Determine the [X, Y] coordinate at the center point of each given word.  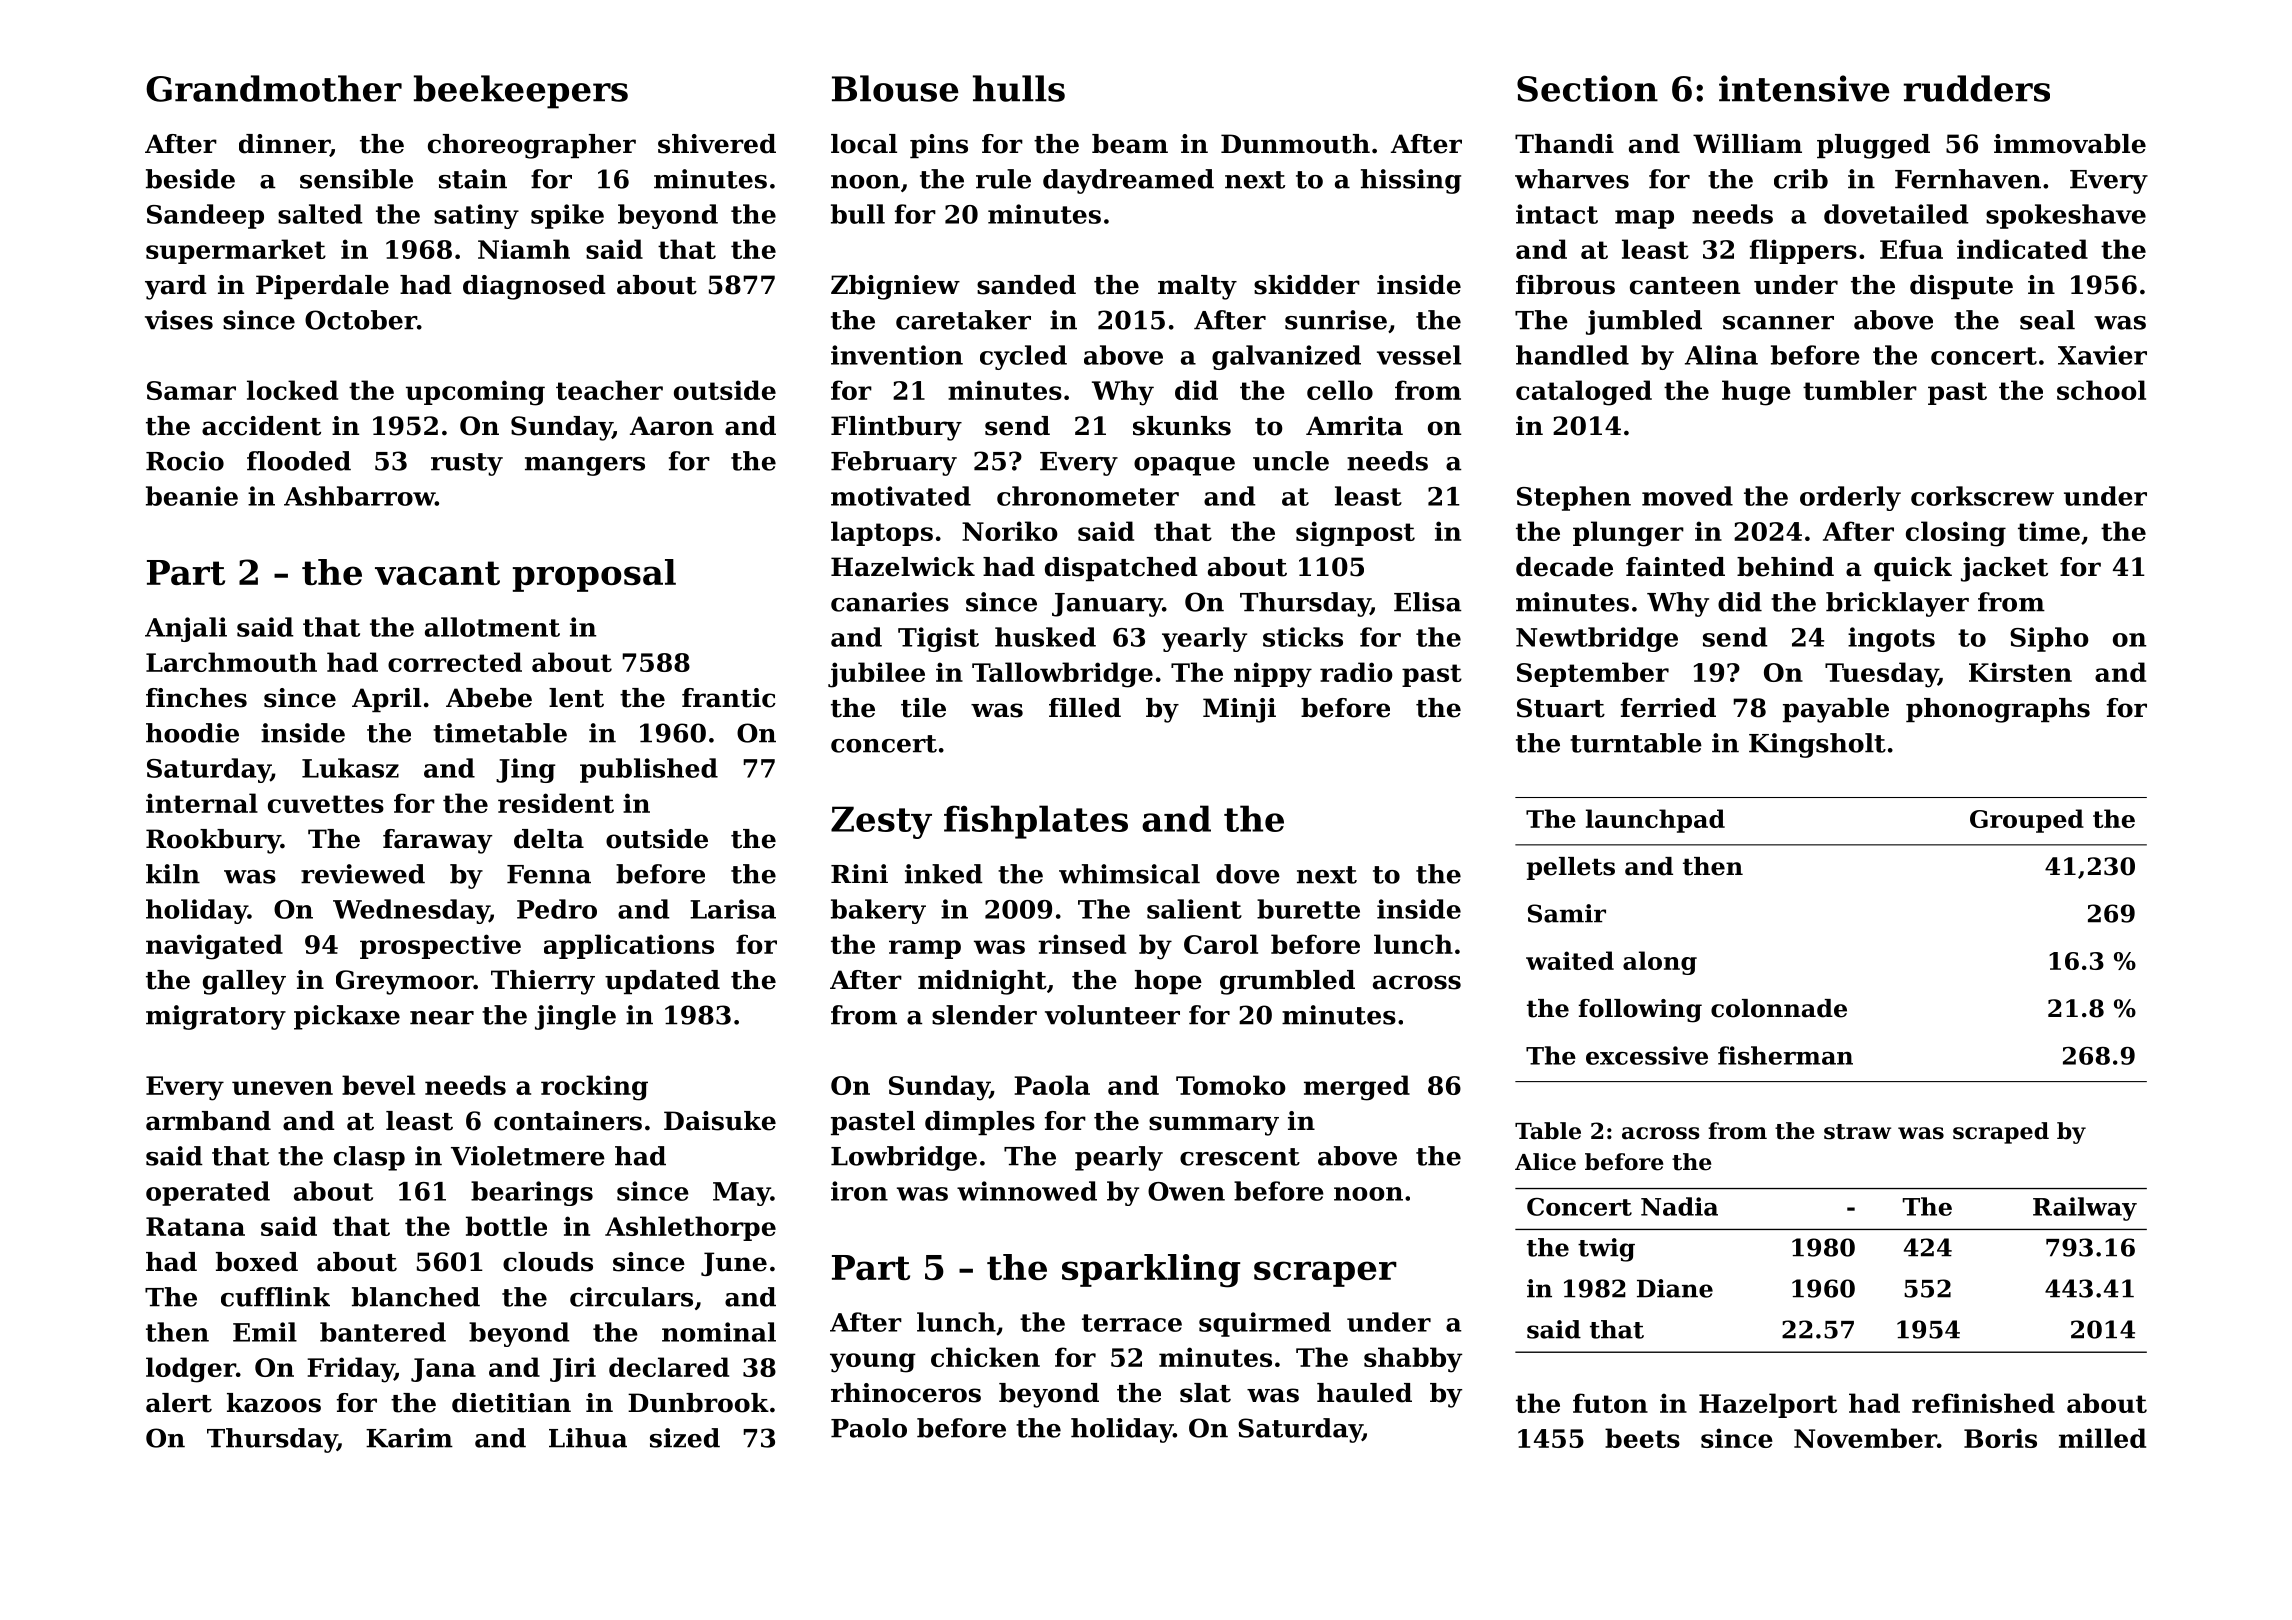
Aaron [672, 426]
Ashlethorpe [690, 1228]
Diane [1675, 1288]
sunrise [1336, 320]
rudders [1976, 88]
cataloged [1584, 393]
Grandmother [274, 88]
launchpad [1655, 821]
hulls [1019, 88]
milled [2102, 1438]
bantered [383, 1332]
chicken [985, 1357]
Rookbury [213, 841]
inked [944, 874]
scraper [1325, 1274]
